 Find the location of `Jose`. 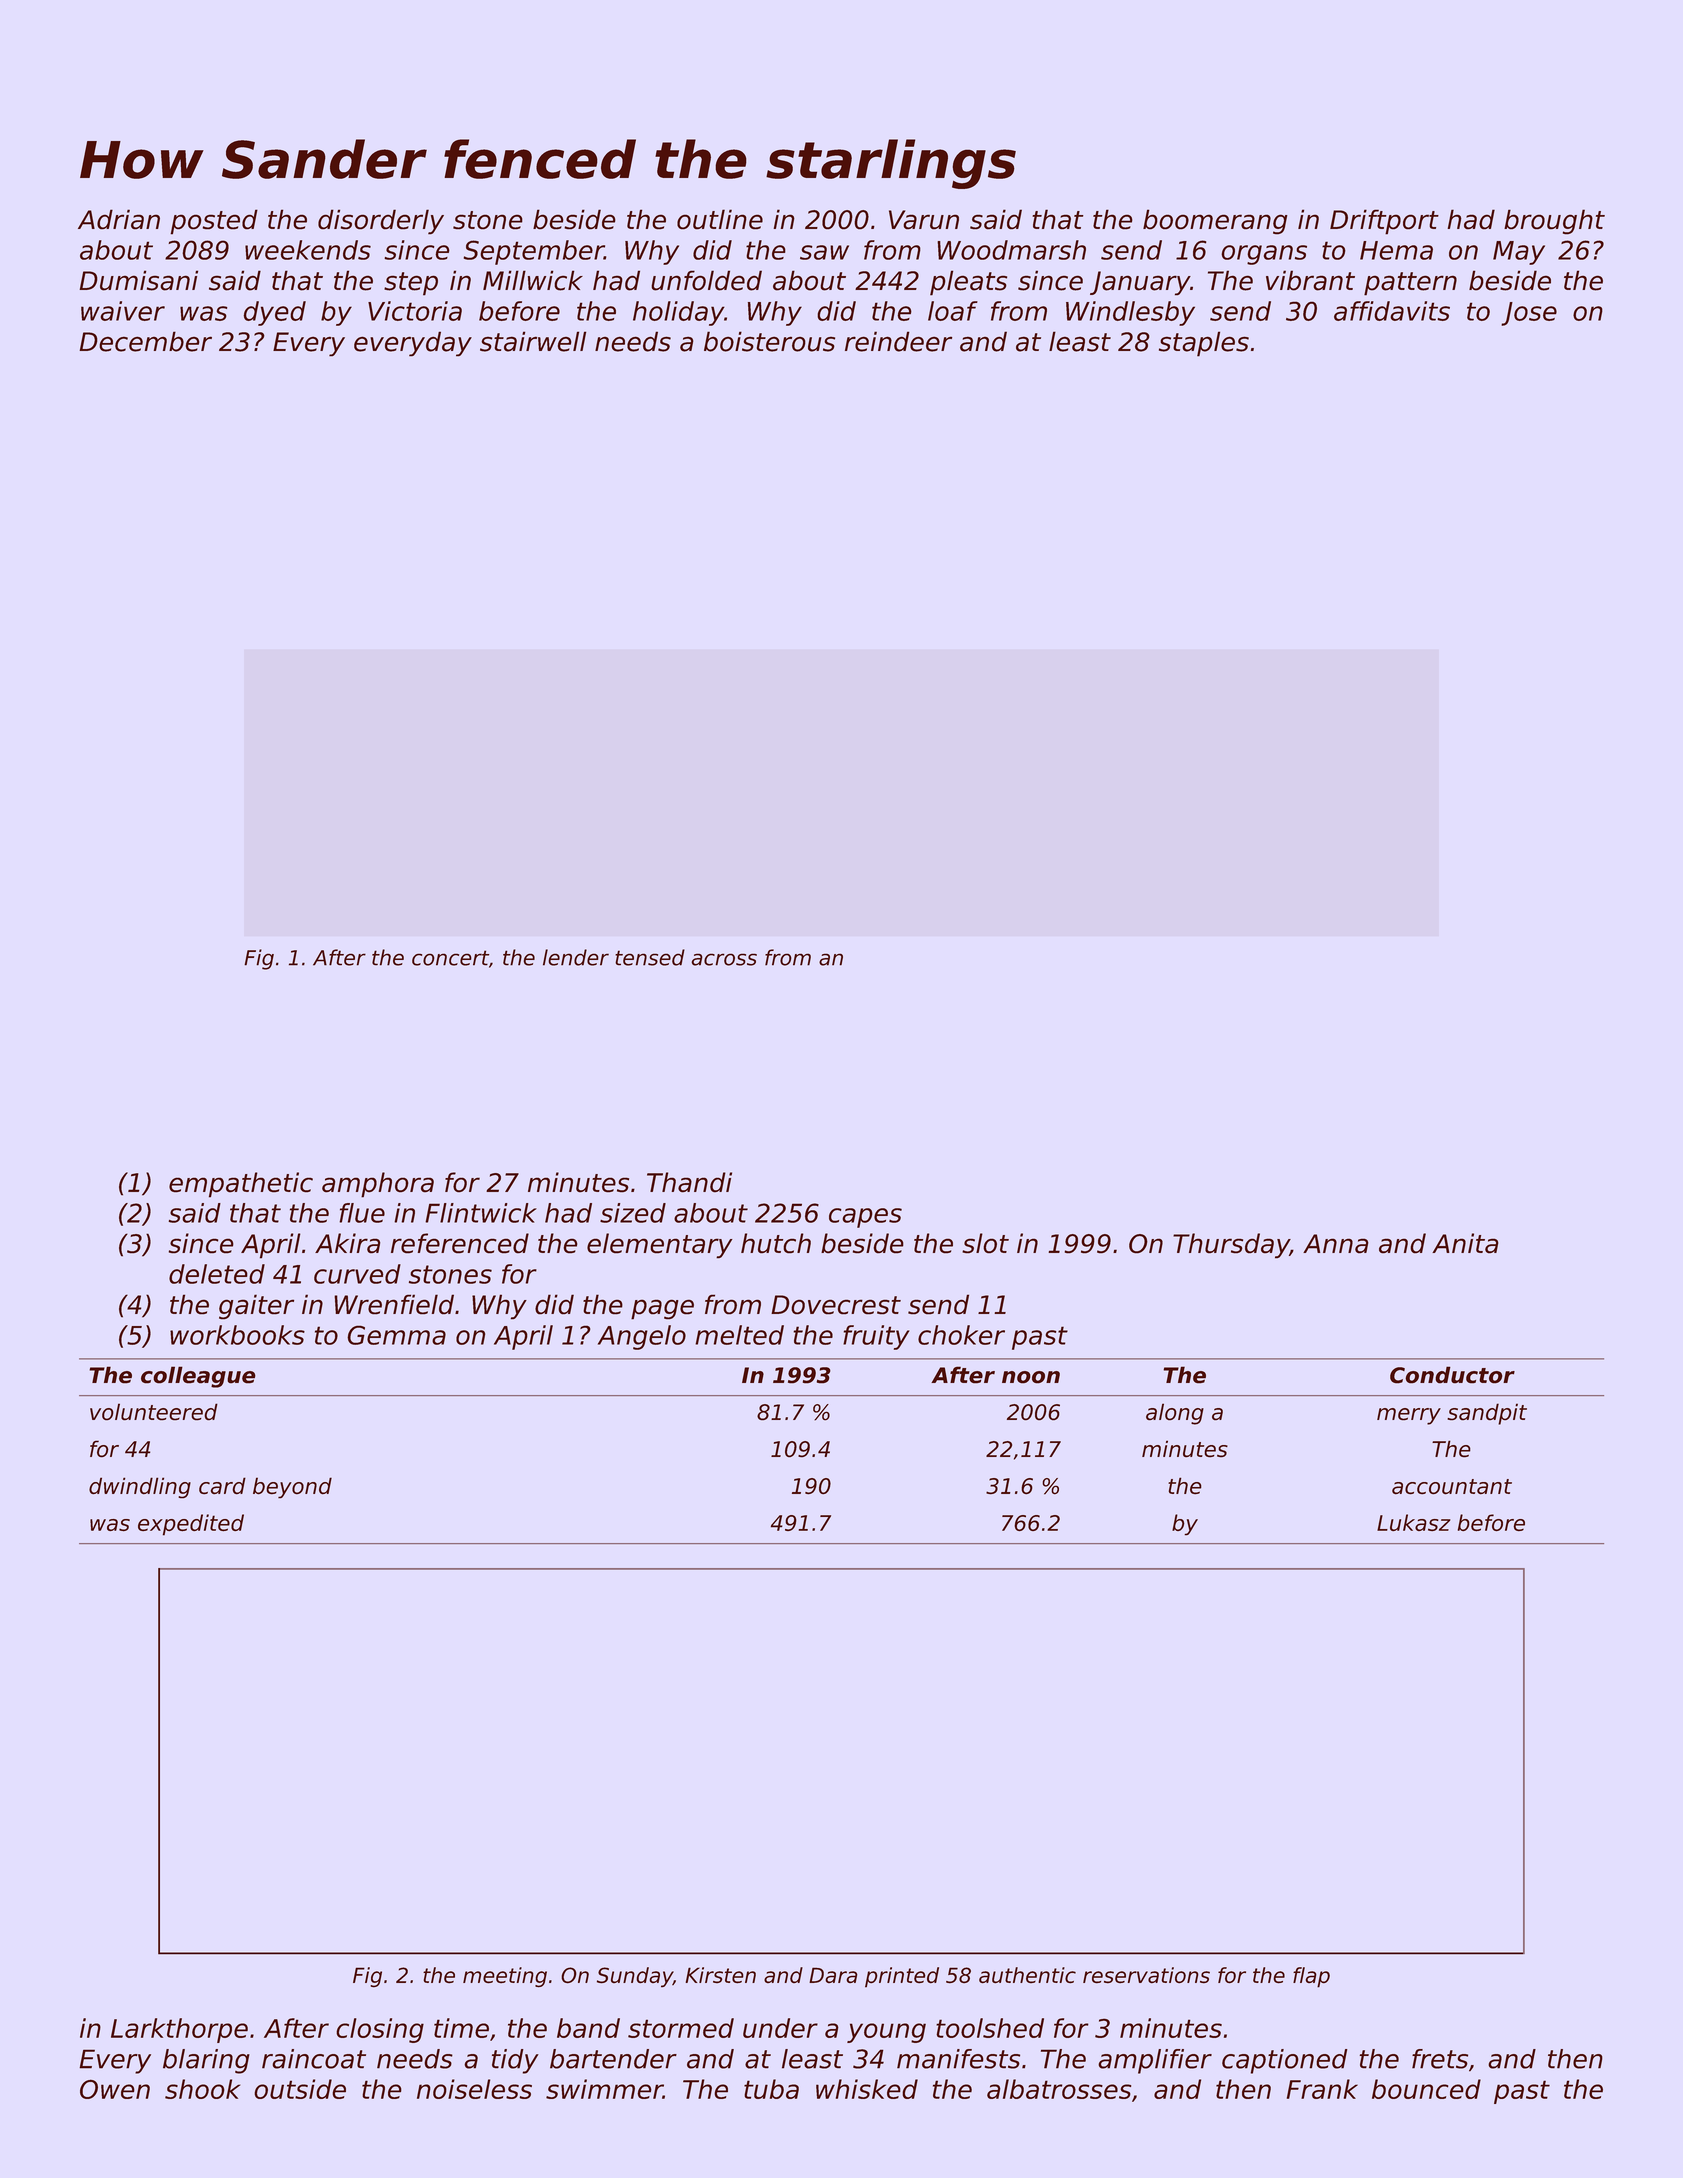

Jose is located at coordinates (1529, 314).
